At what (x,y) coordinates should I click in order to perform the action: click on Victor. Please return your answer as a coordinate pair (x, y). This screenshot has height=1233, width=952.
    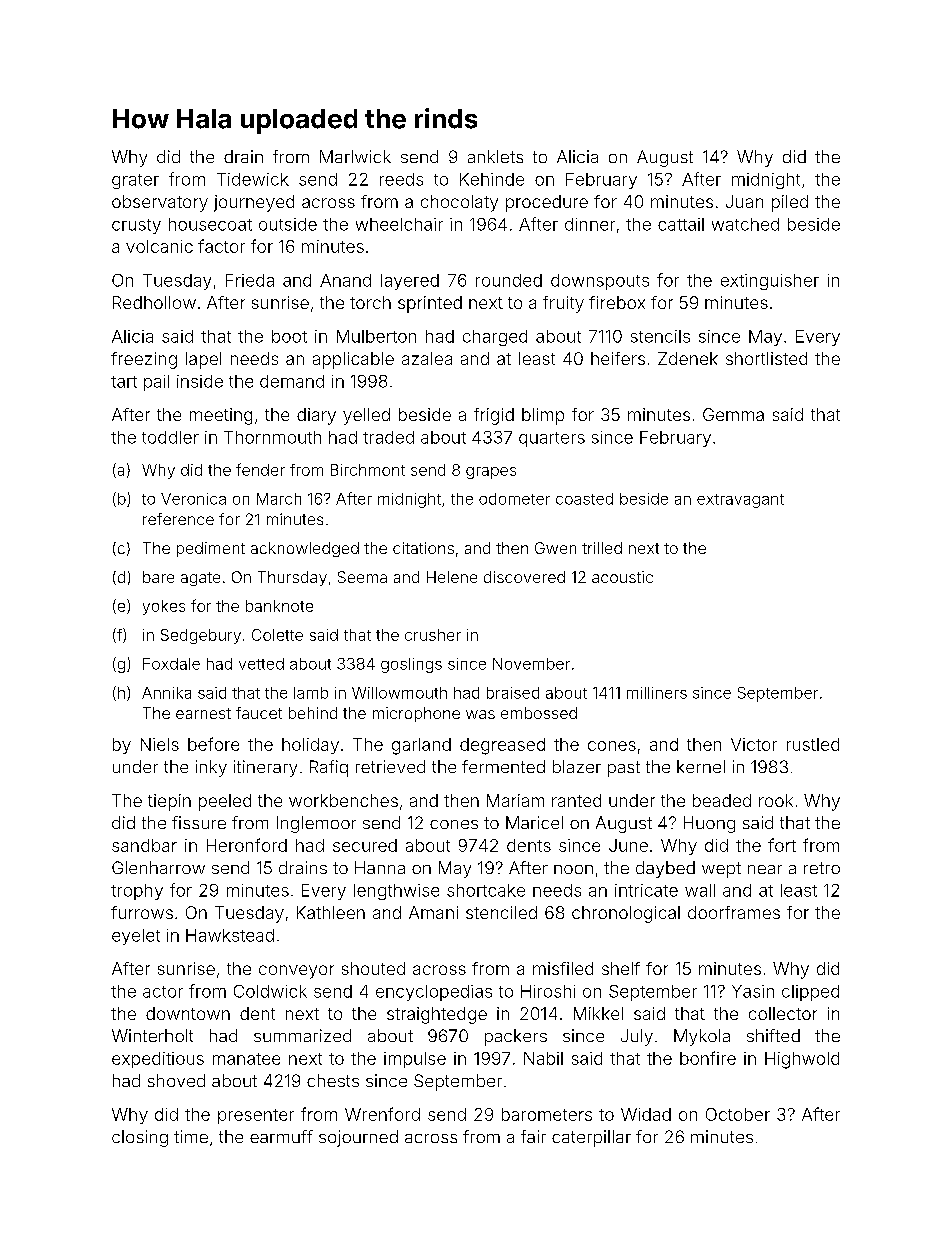
    Looking at the image, I should click on (754, 744).
